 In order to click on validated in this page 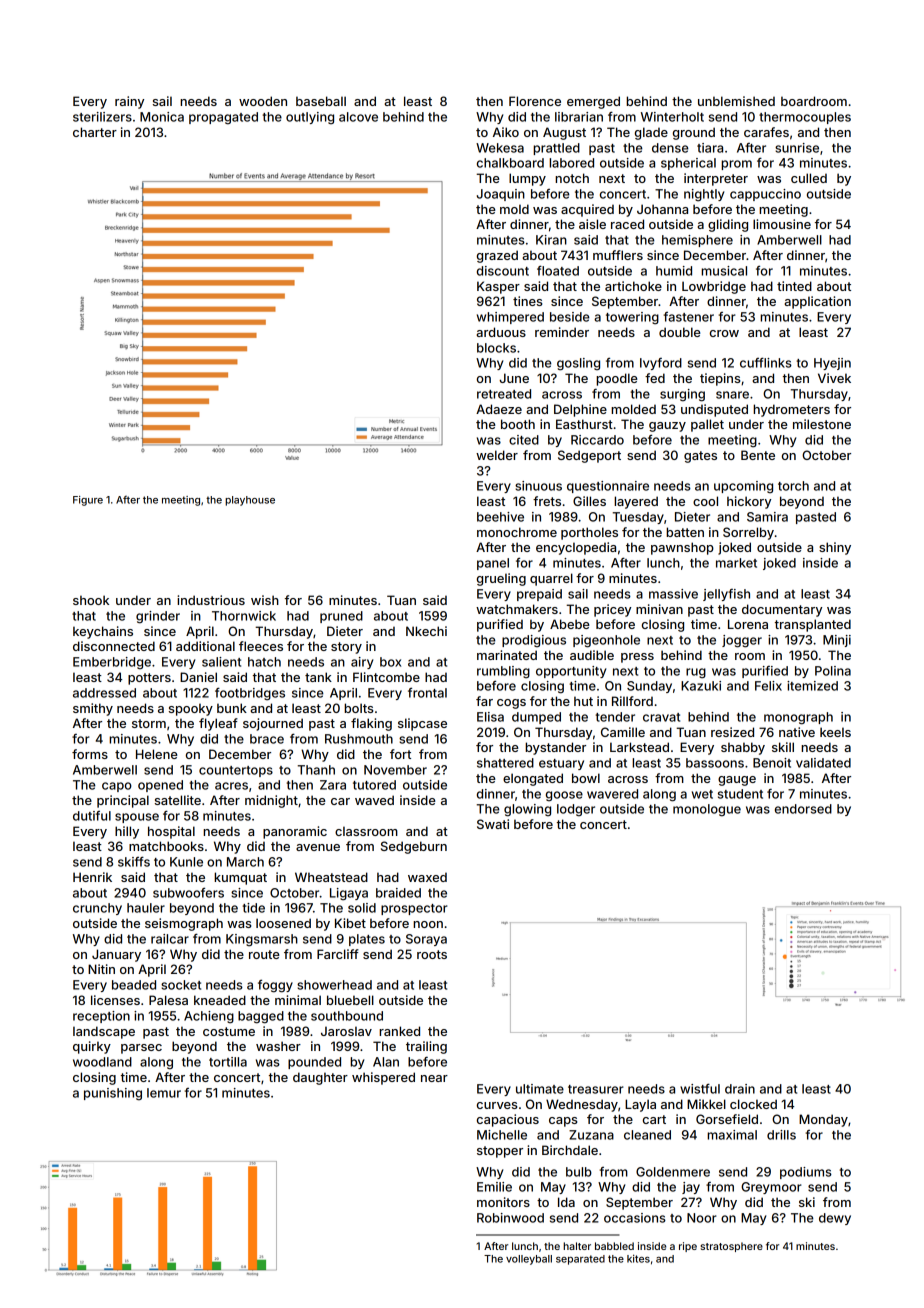, I will do `click(823, 763)`.
